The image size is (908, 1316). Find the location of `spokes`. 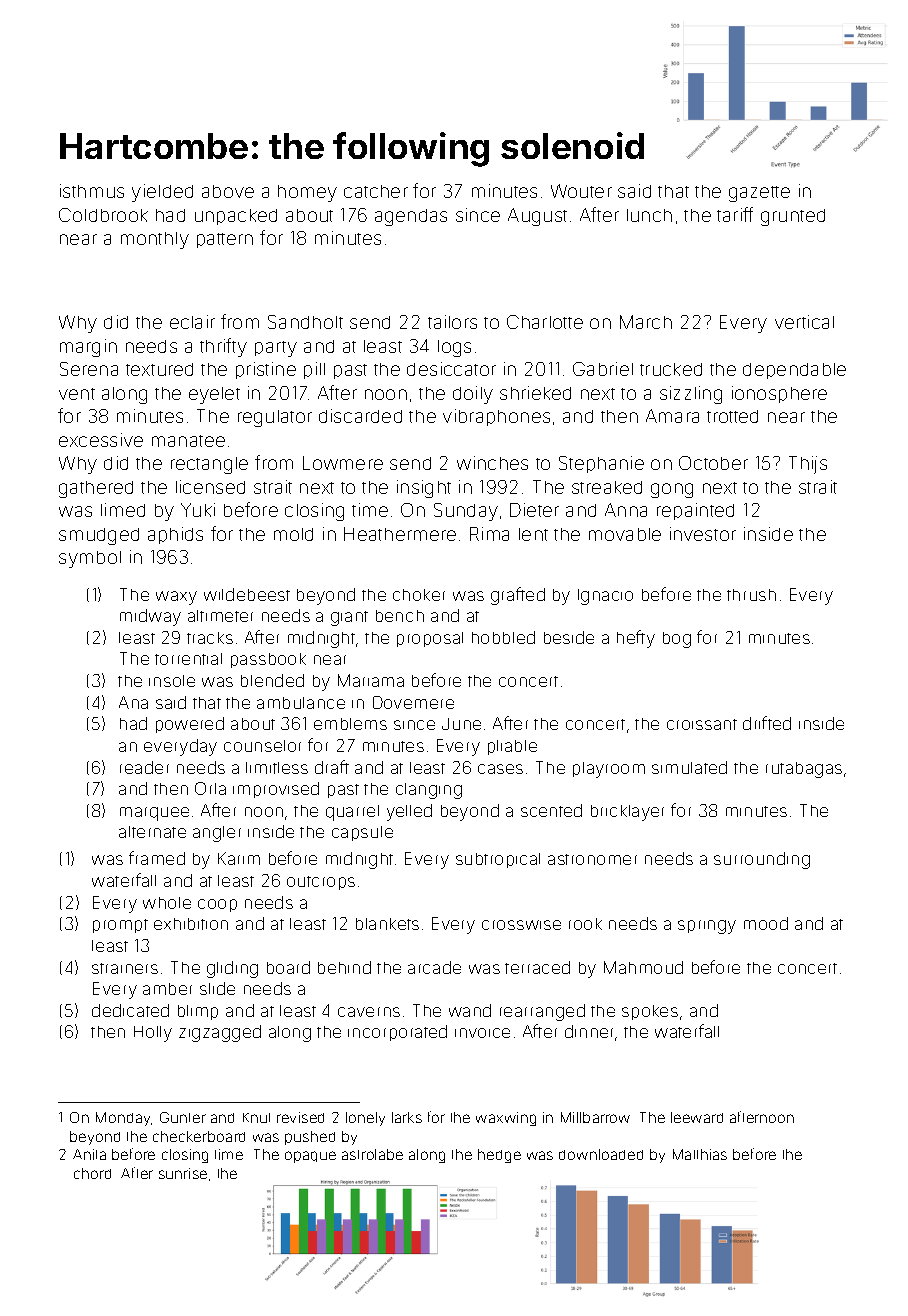

spokes is located at coordinates (650, 1012).
